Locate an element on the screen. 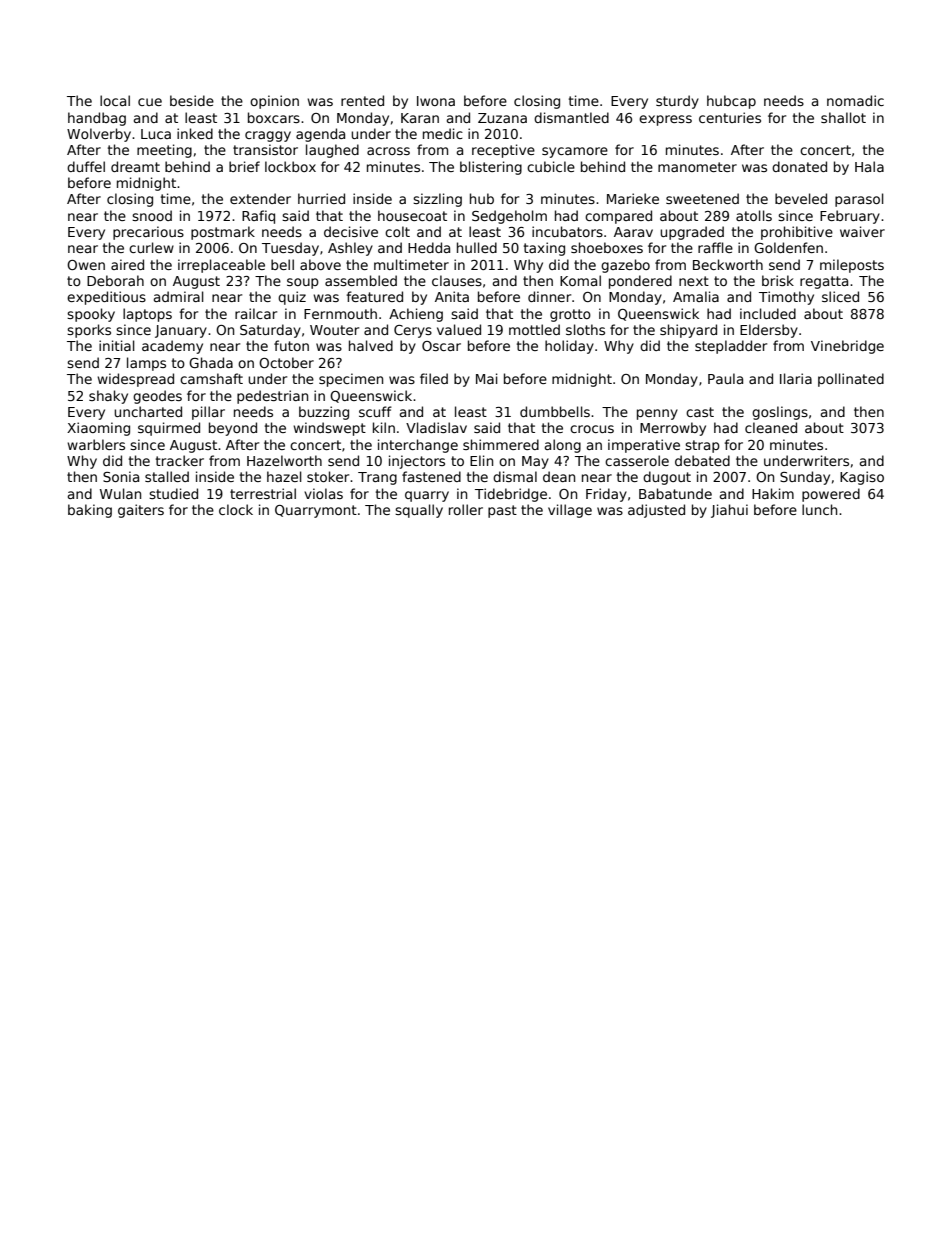  Goldenfen is located at coordinates (788, 247).
